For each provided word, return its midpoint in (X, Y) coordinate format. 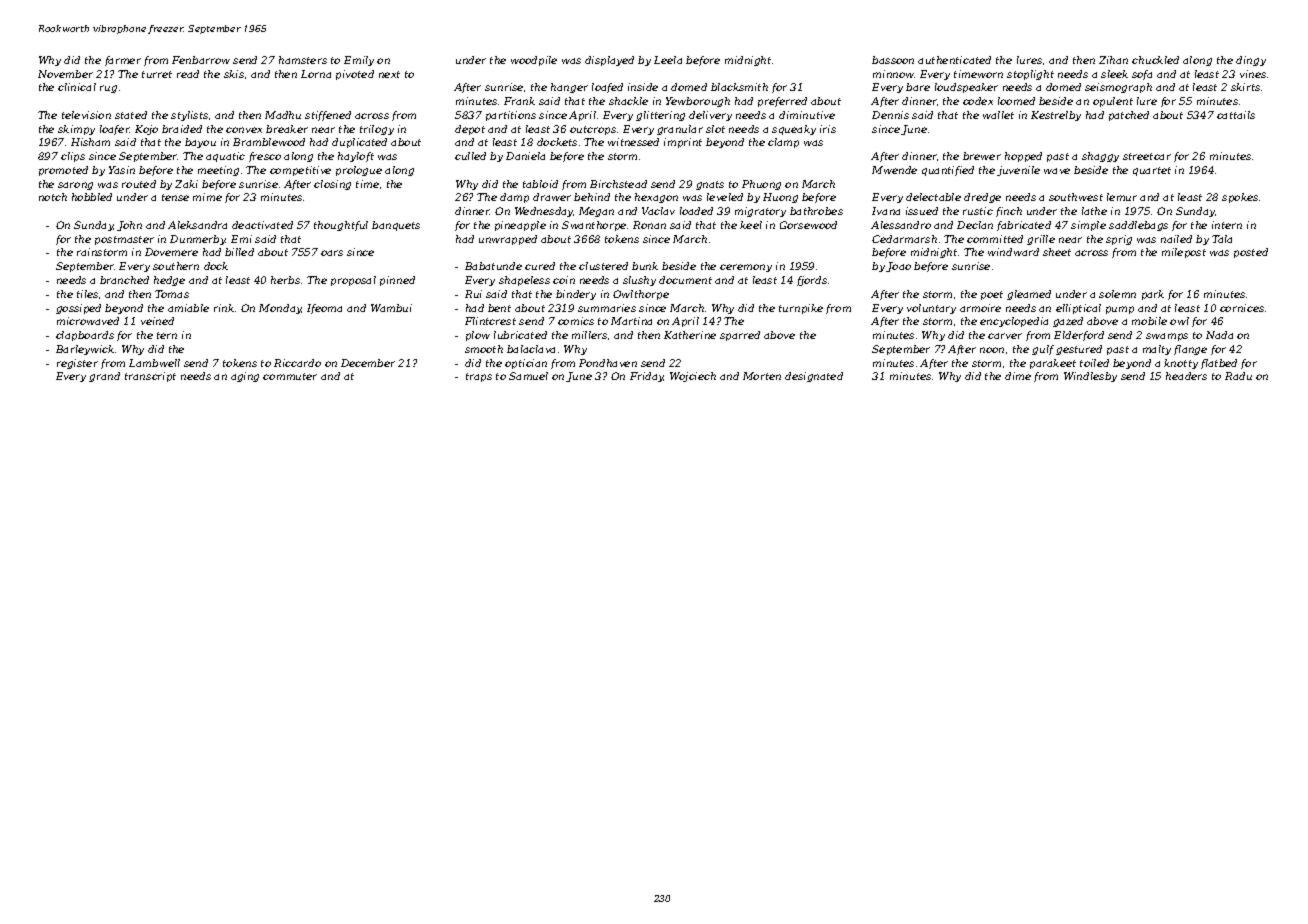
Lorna (316, 74)
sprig (1119, 240)
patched (1129, 116)
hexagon (656, 198)
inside (643, 87)
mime (207, 197)
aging (245, 377)
